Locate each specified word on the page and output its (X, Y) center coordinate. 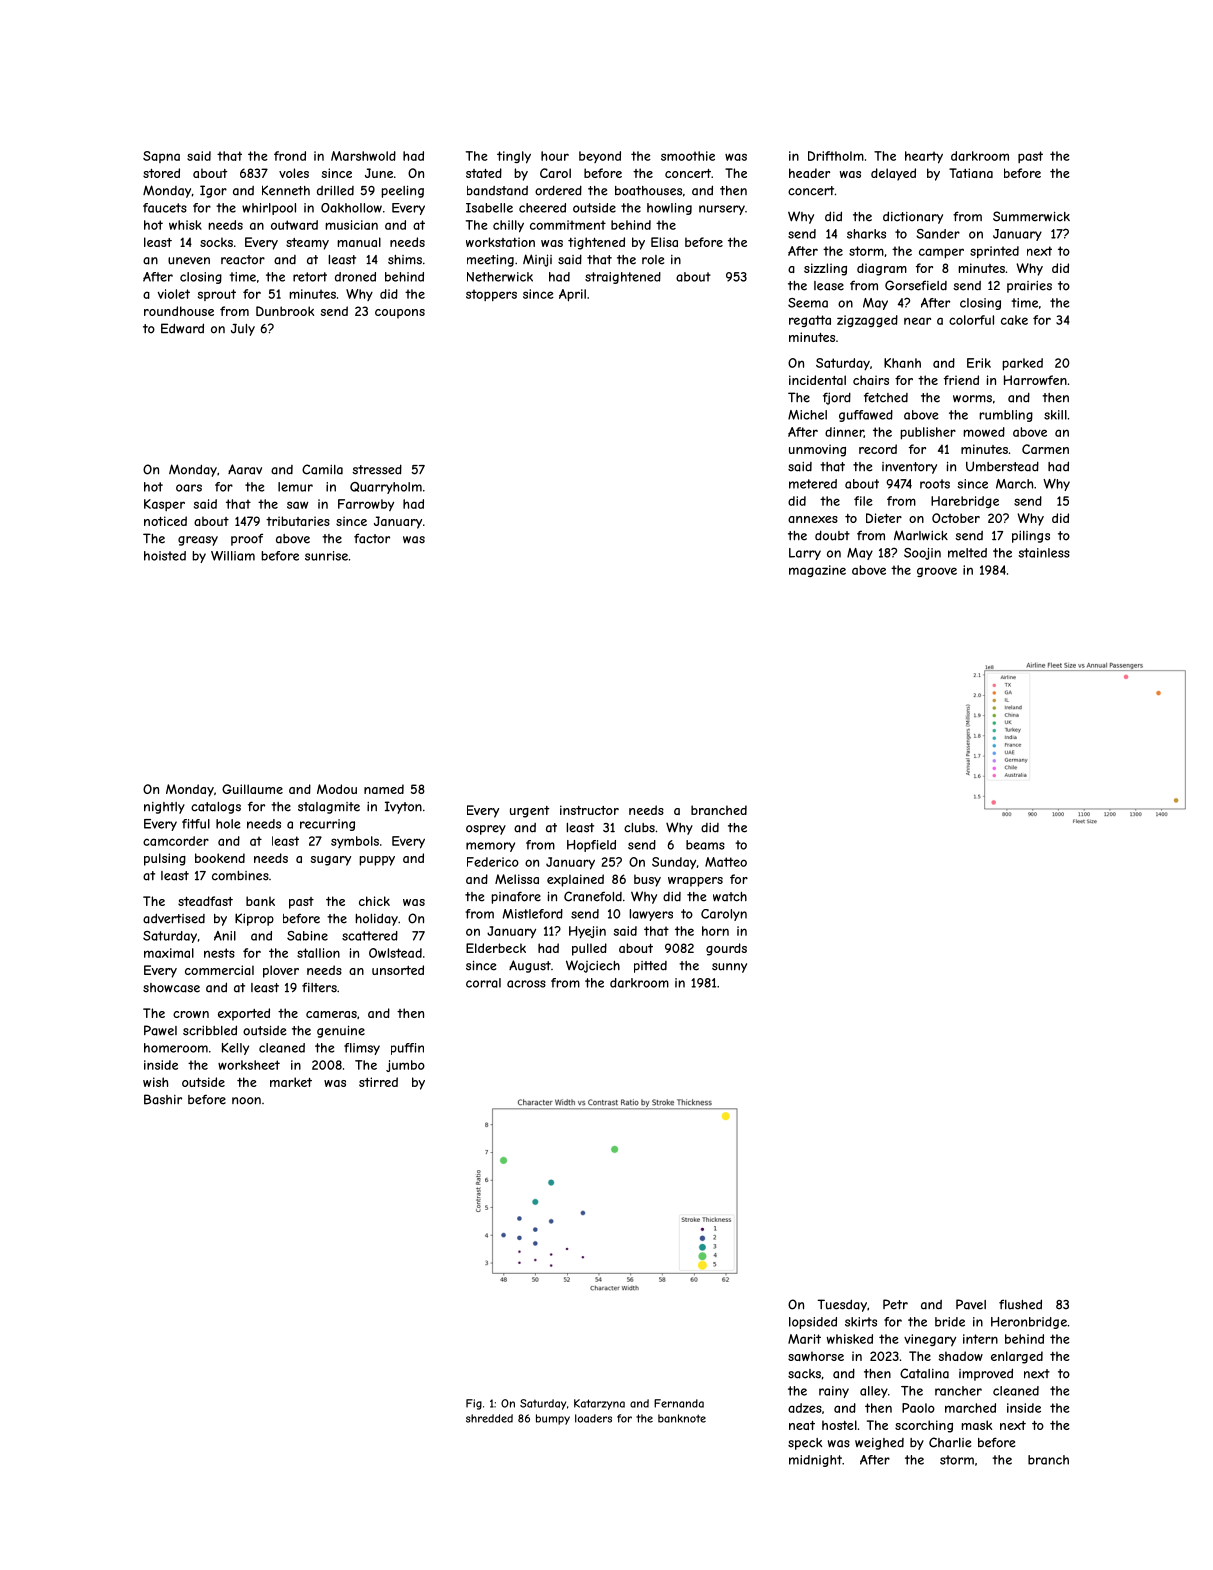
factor (372, 538)
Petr (895, 1304)
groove (937, 572)
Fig (474, 1404)
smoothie (688, 156)
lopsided (813, 1323)
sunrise (326, 556)
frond (290, 156)
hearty (924, 157)
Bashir (163, 1099)
